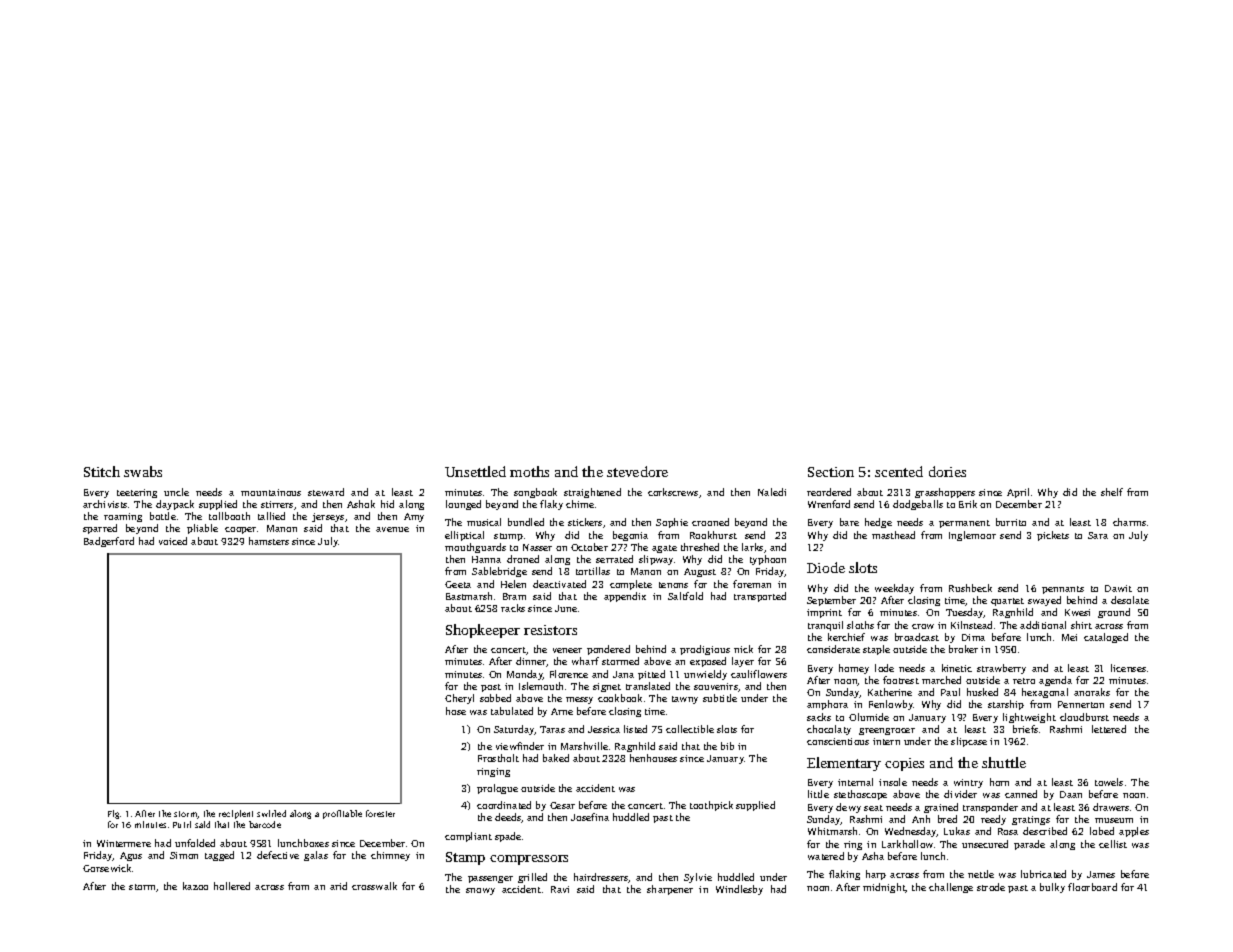 Image resolution: width=1233 pixels, height=952 pixels. Describe the element at coordinates (278, 855) in the screenshot. I see `defective` at that location.
